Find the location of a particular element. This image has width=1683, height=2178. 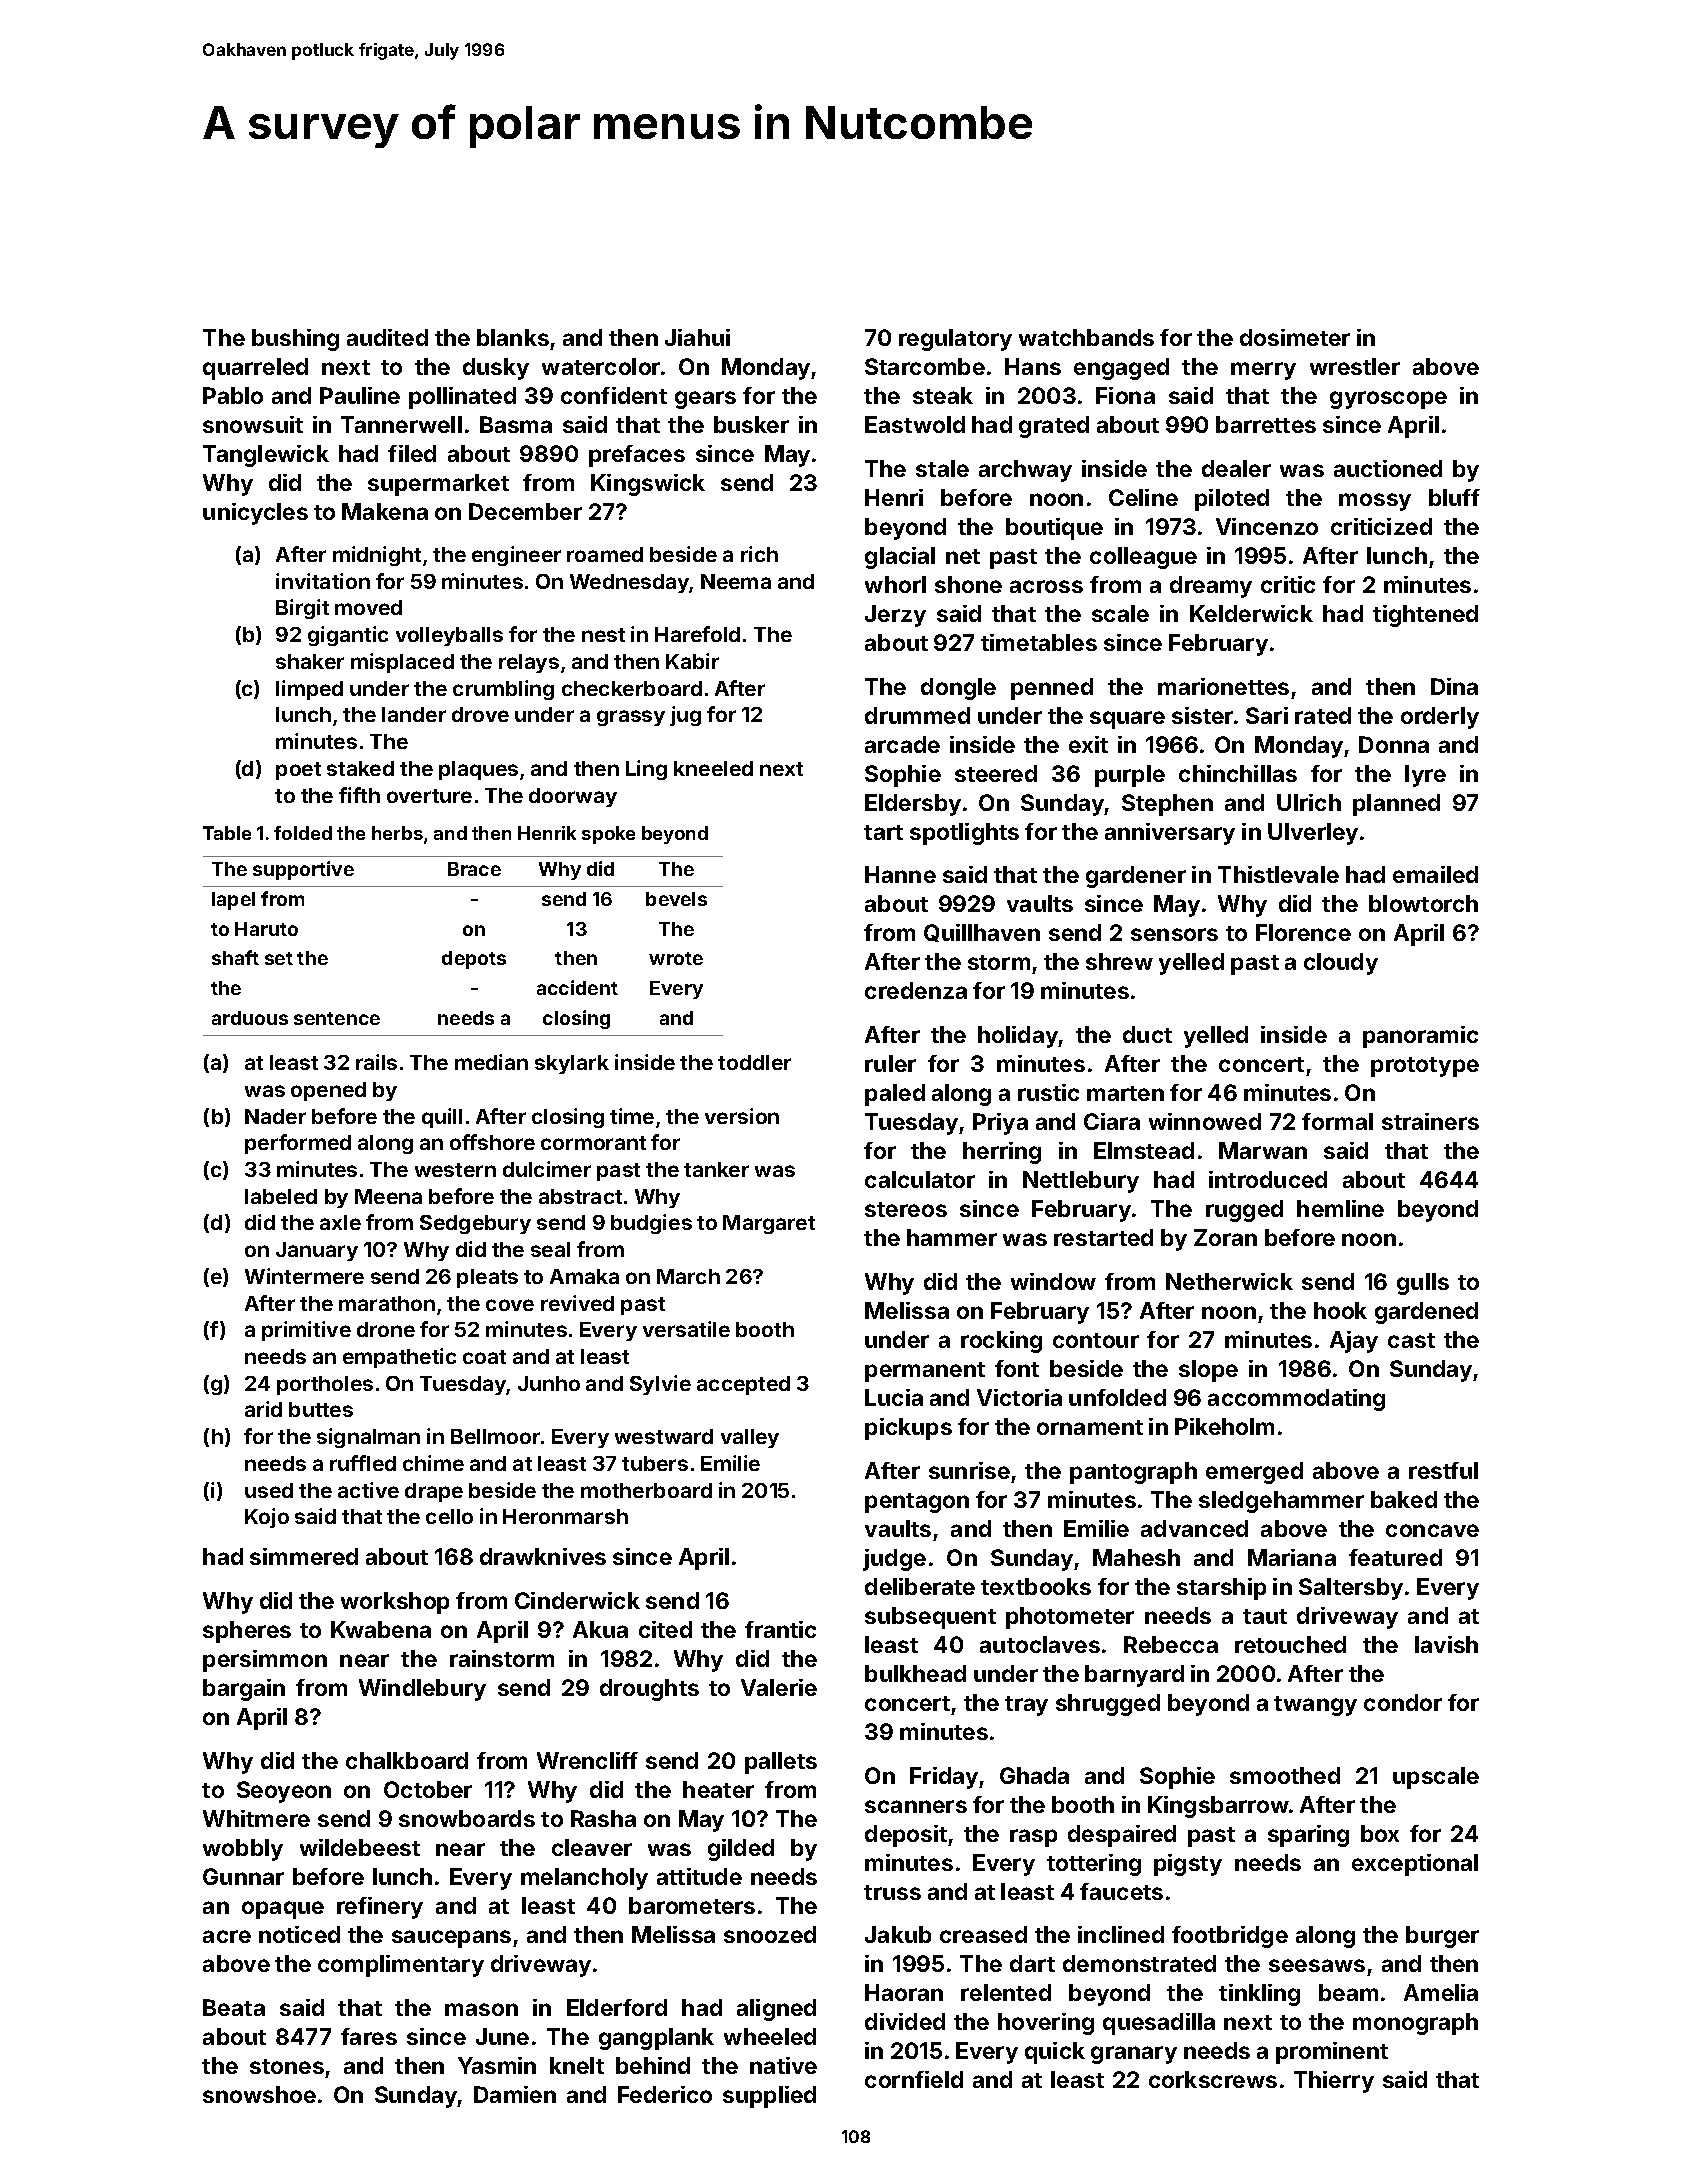

Jiahui is located at coordinates (697, 337).
